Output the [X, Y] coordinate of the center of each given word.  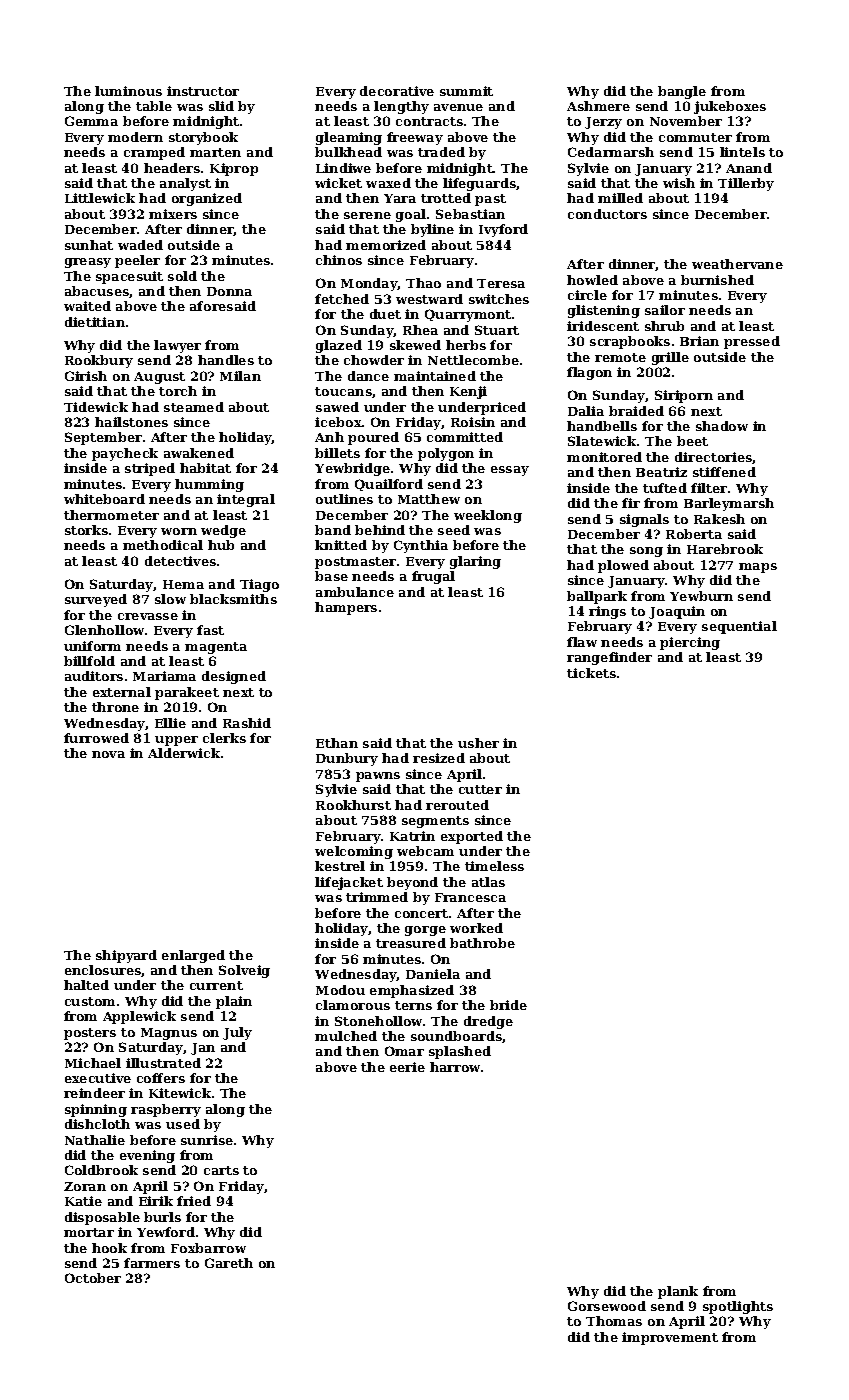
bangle [682, 92]
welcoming [354, 852]
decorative [397, 91]
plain [234, 1002]
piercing [690, 643]
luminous [128, 91]
